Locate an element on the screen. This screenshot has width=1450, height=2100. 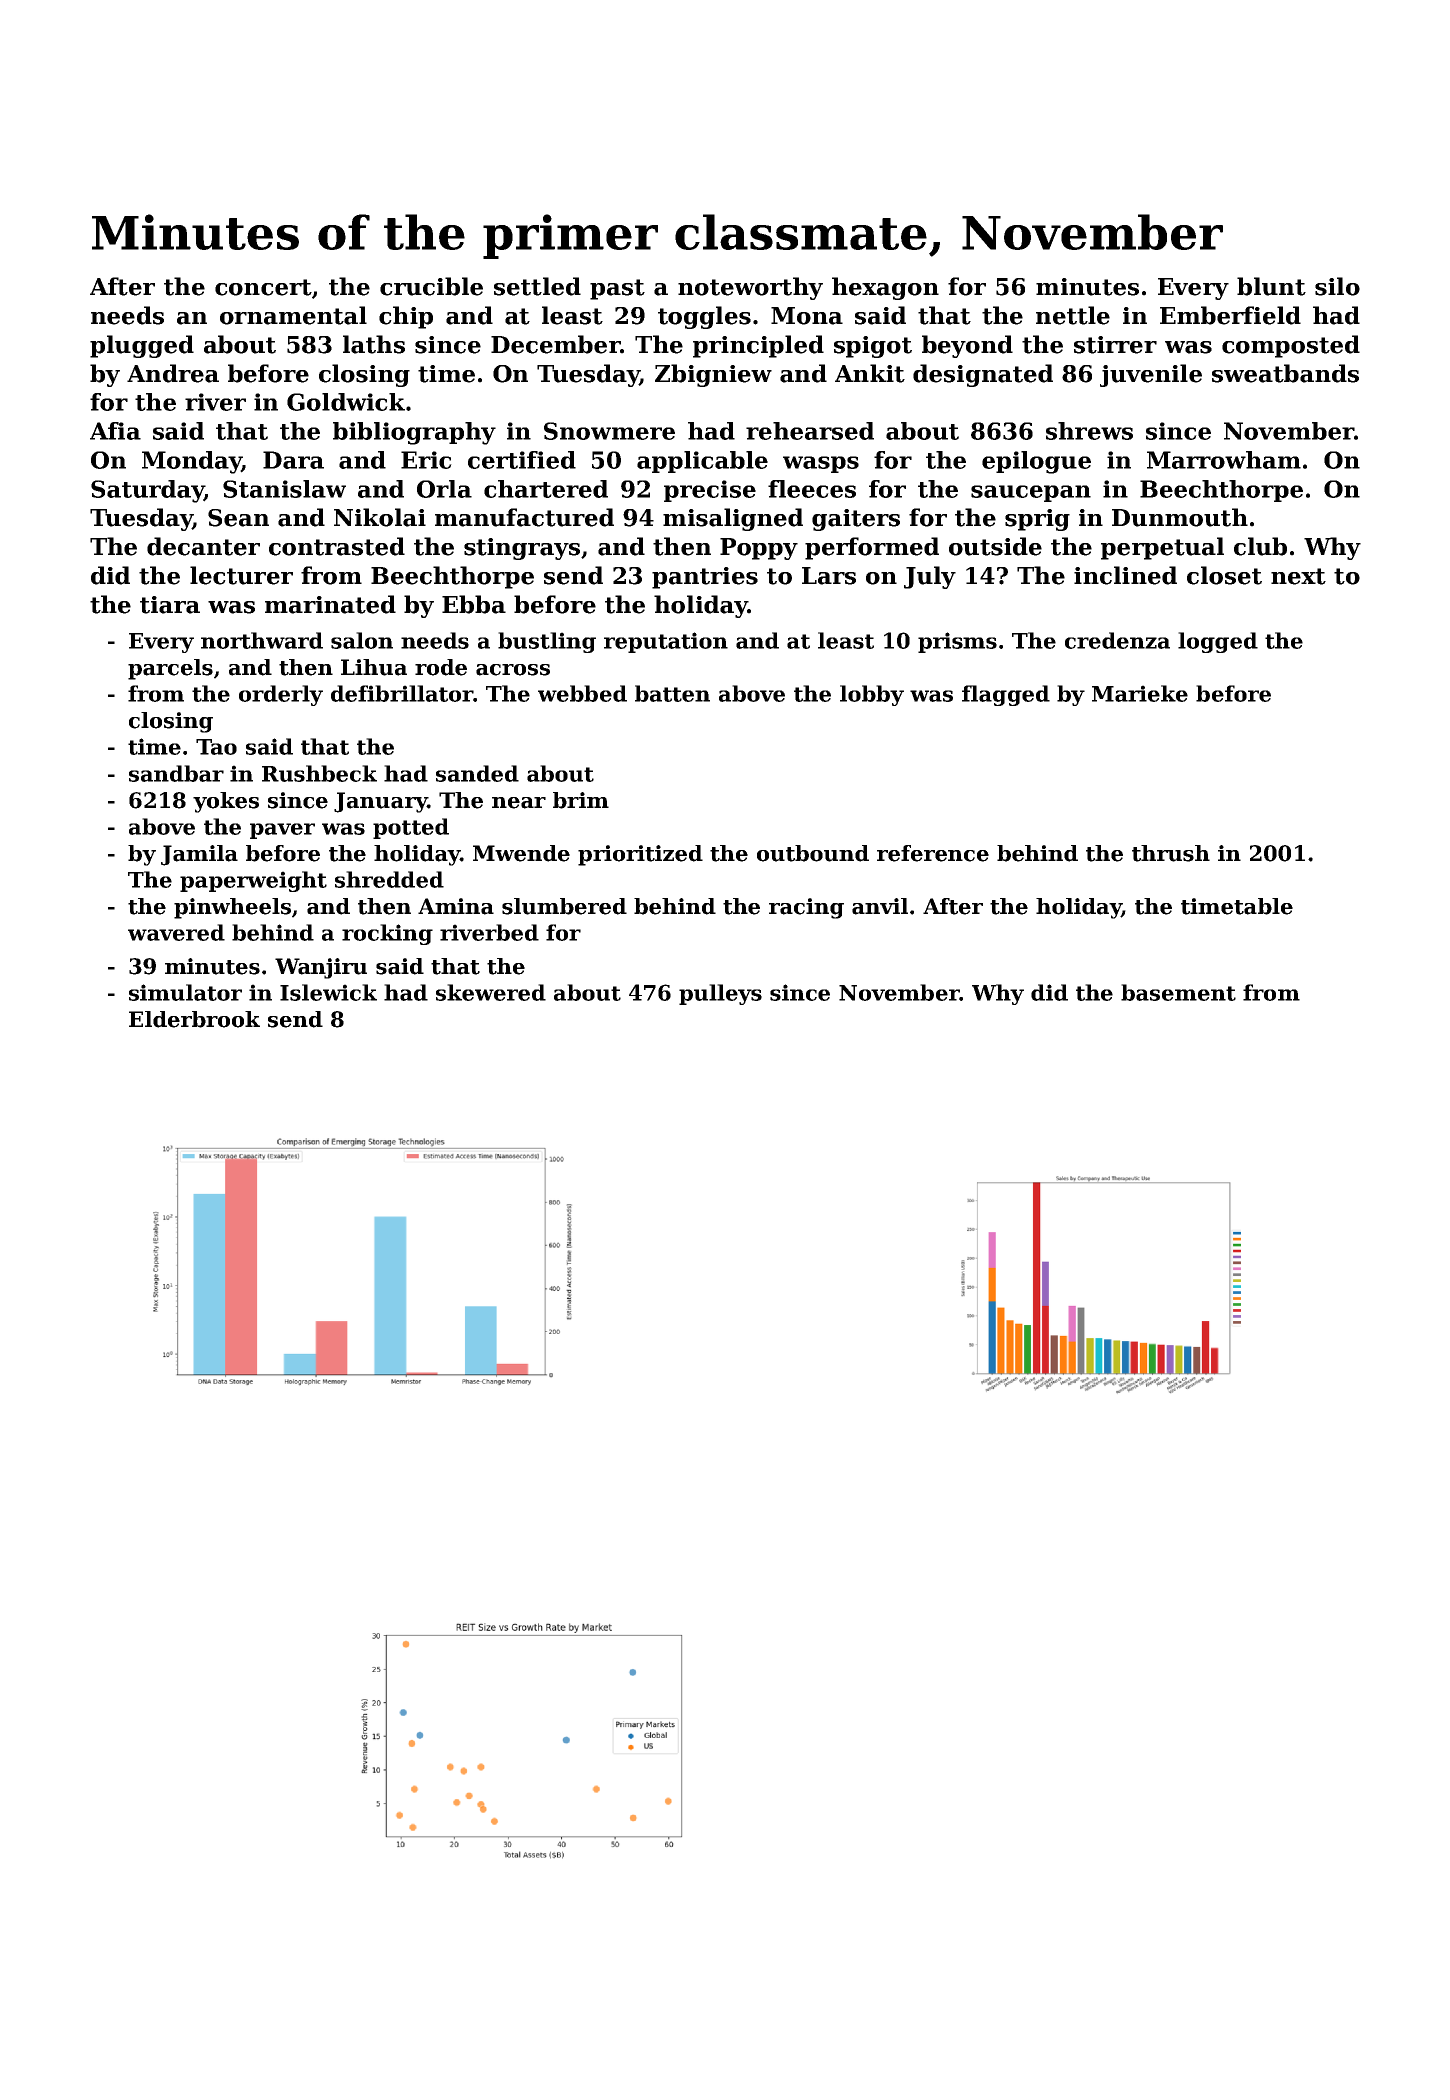
salon is located at coordinates (362, 640).
